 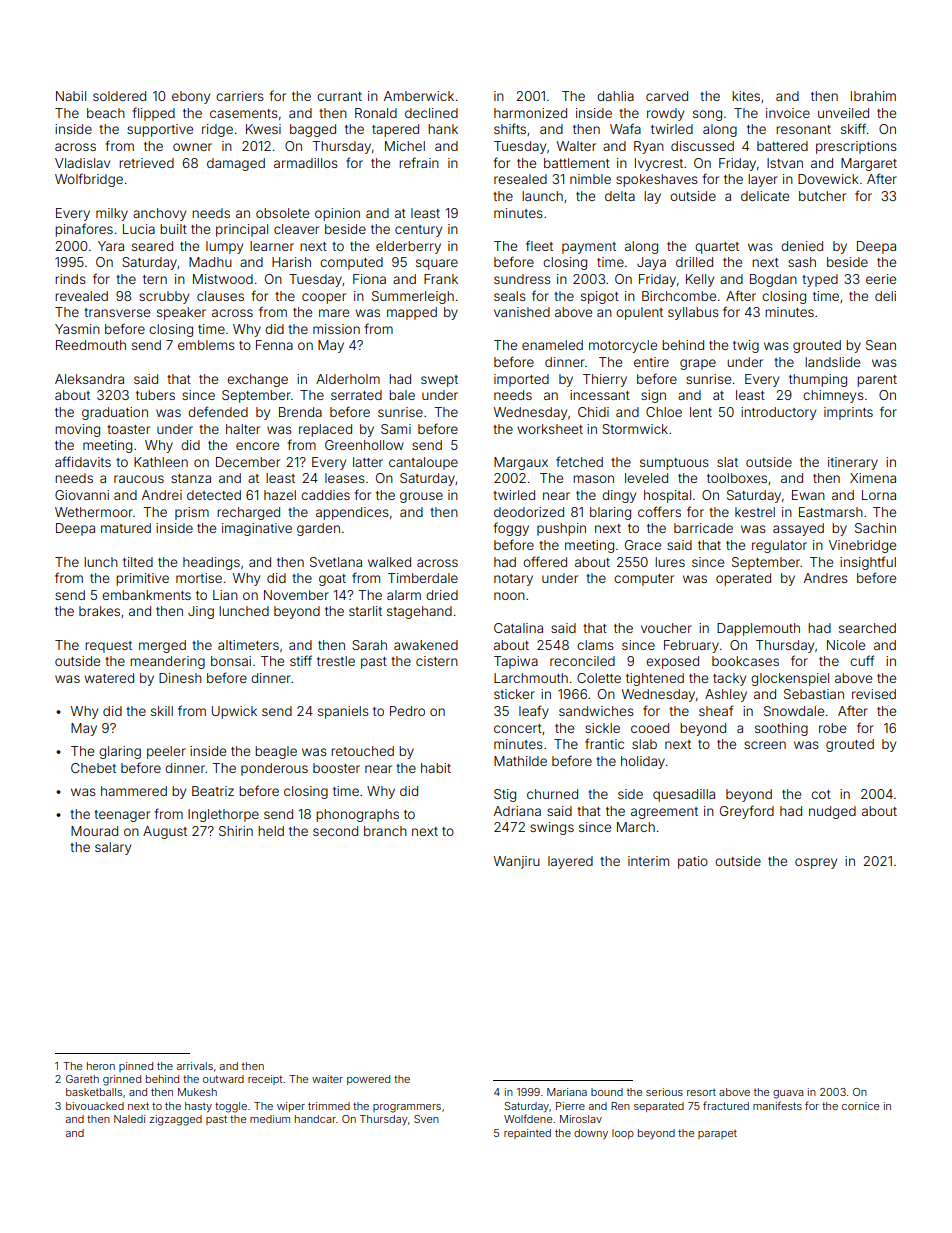 What do you see at coordinates (820, 280) in the image?
I see `typed` at bounding box center [820, 280].
